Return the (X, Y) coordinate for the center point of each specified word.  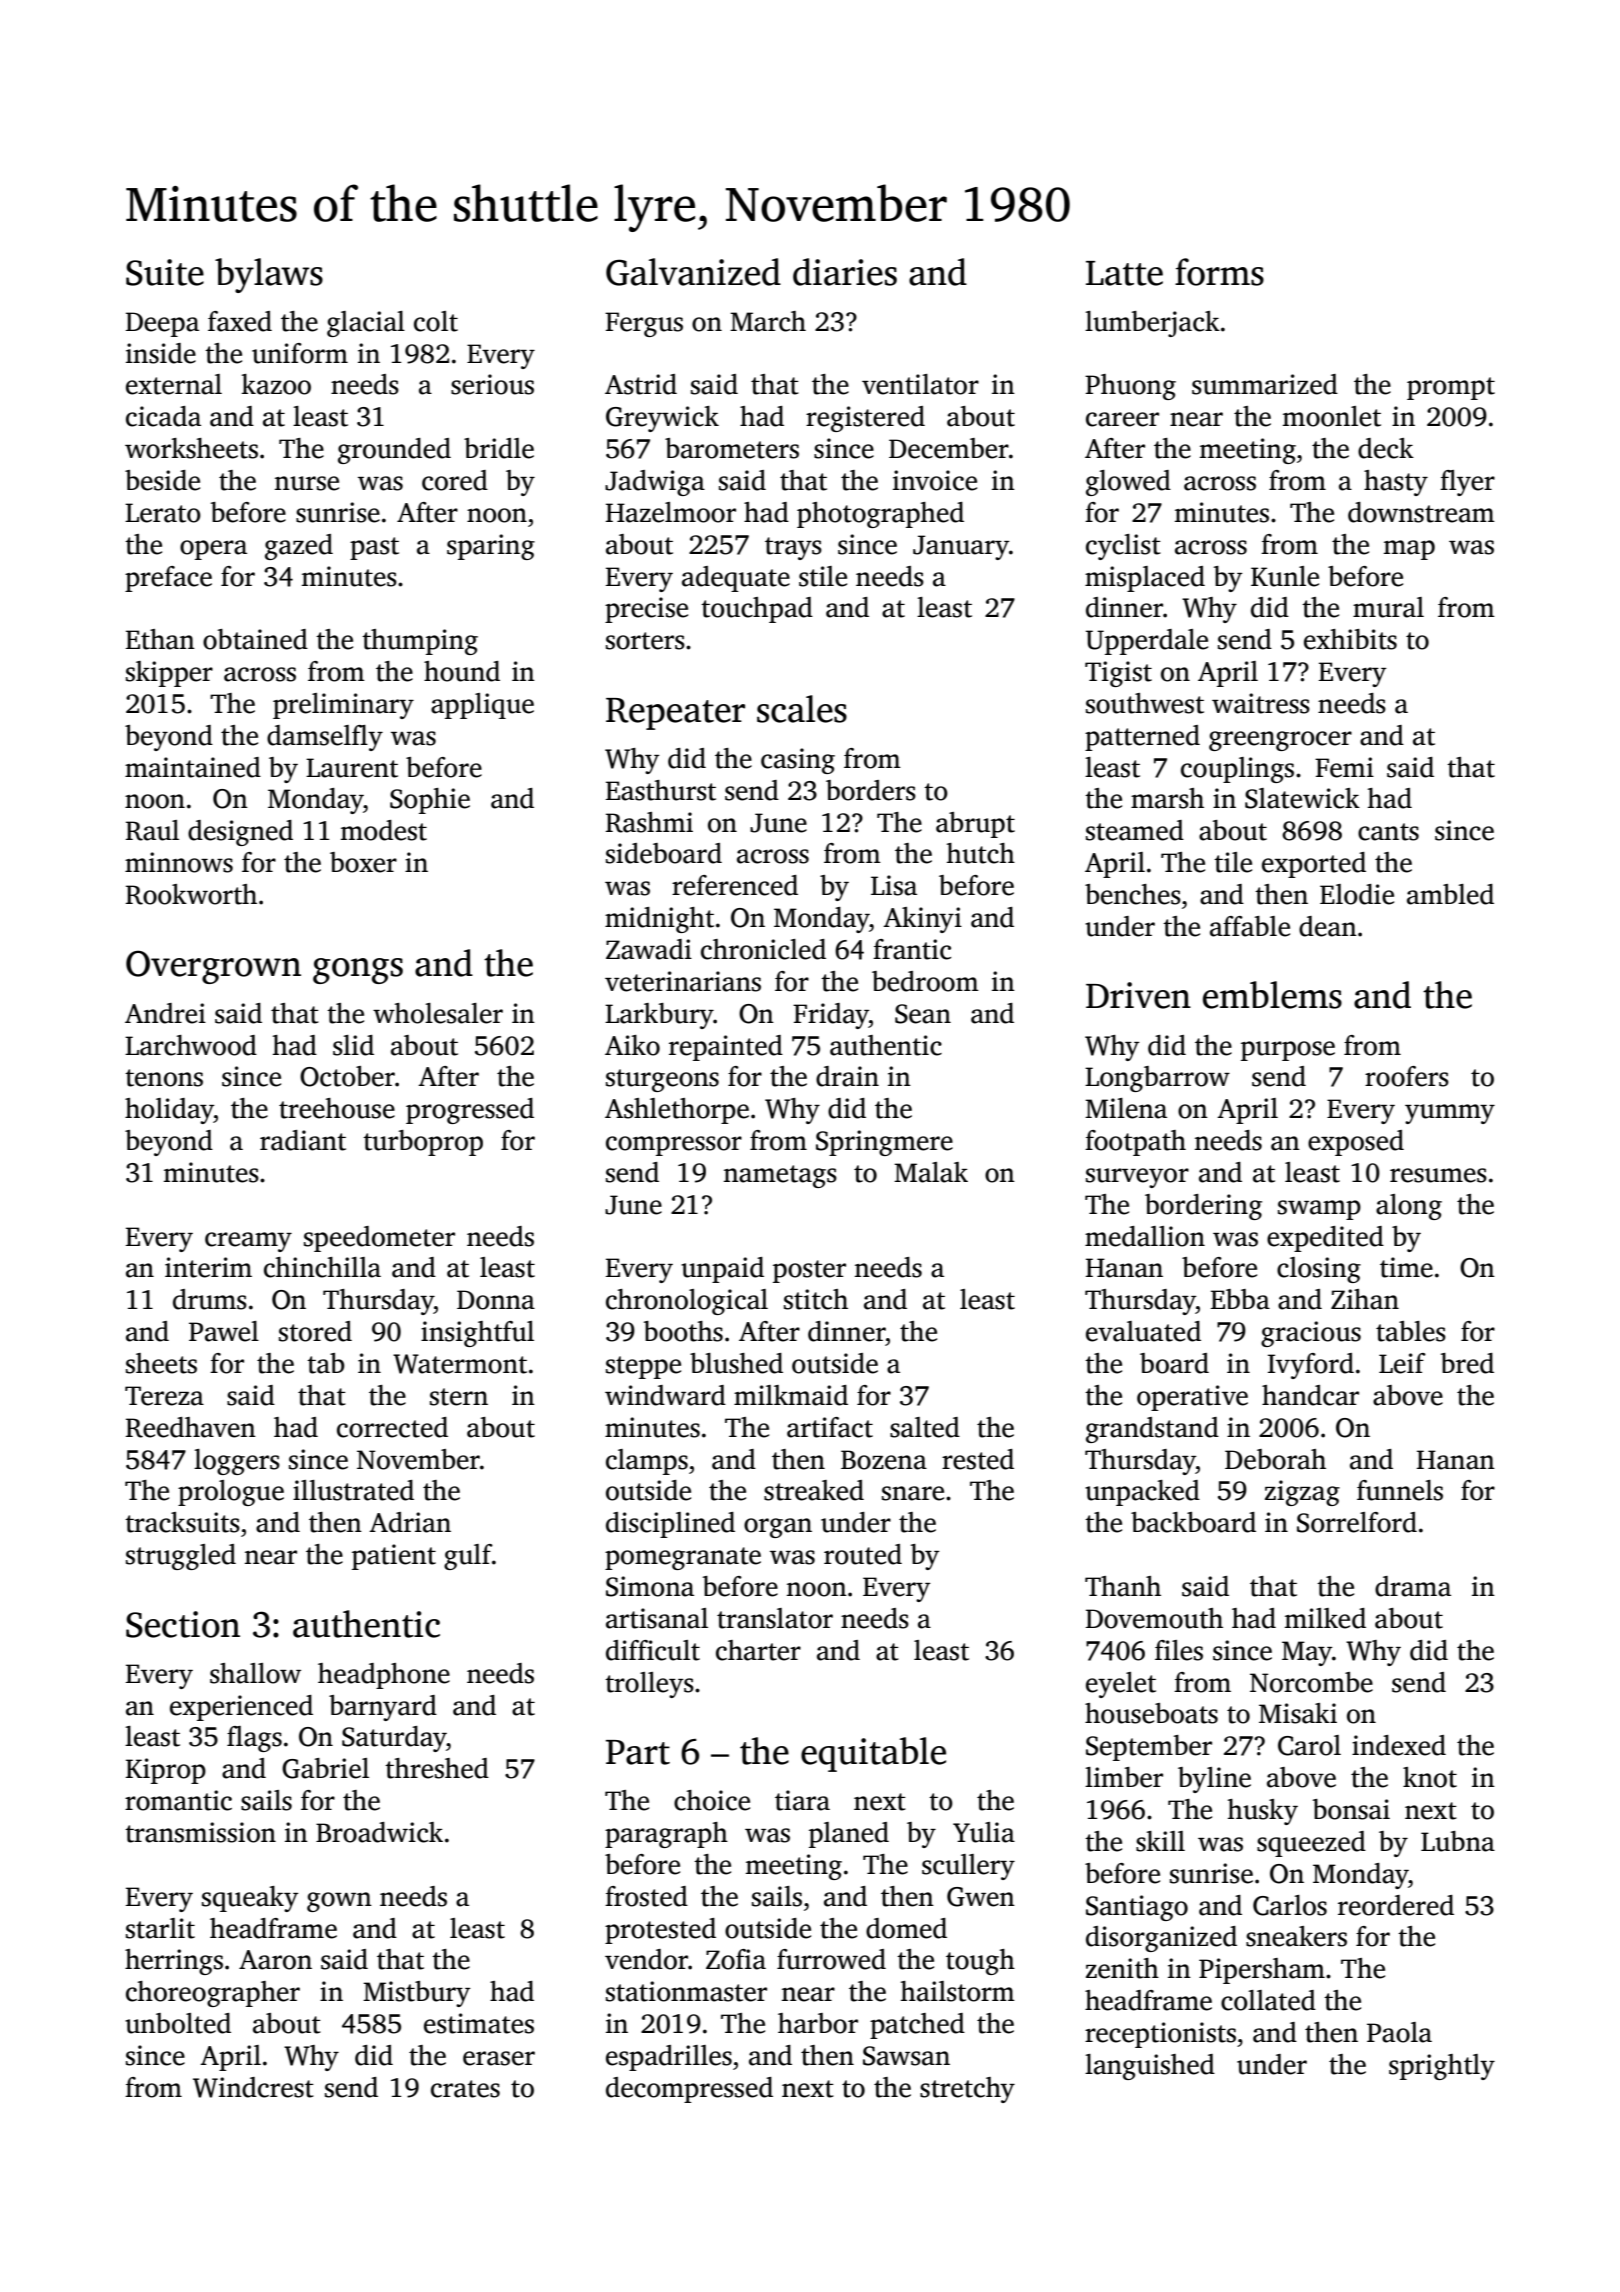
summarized (1265, 384)
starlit (160, 1928)
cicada (163, 416)
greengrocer (1280, 741)
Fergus (644, 324)
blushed (736, 1363)
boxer (363, 862)
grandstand (1152, 1430)
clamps (647, 1462)
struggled (181, 1557)
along (1409, 1207)
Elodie (1357, 894)
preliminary (343, 706)
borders (871, 790)
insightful (477, 1334)
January (961, 547)
